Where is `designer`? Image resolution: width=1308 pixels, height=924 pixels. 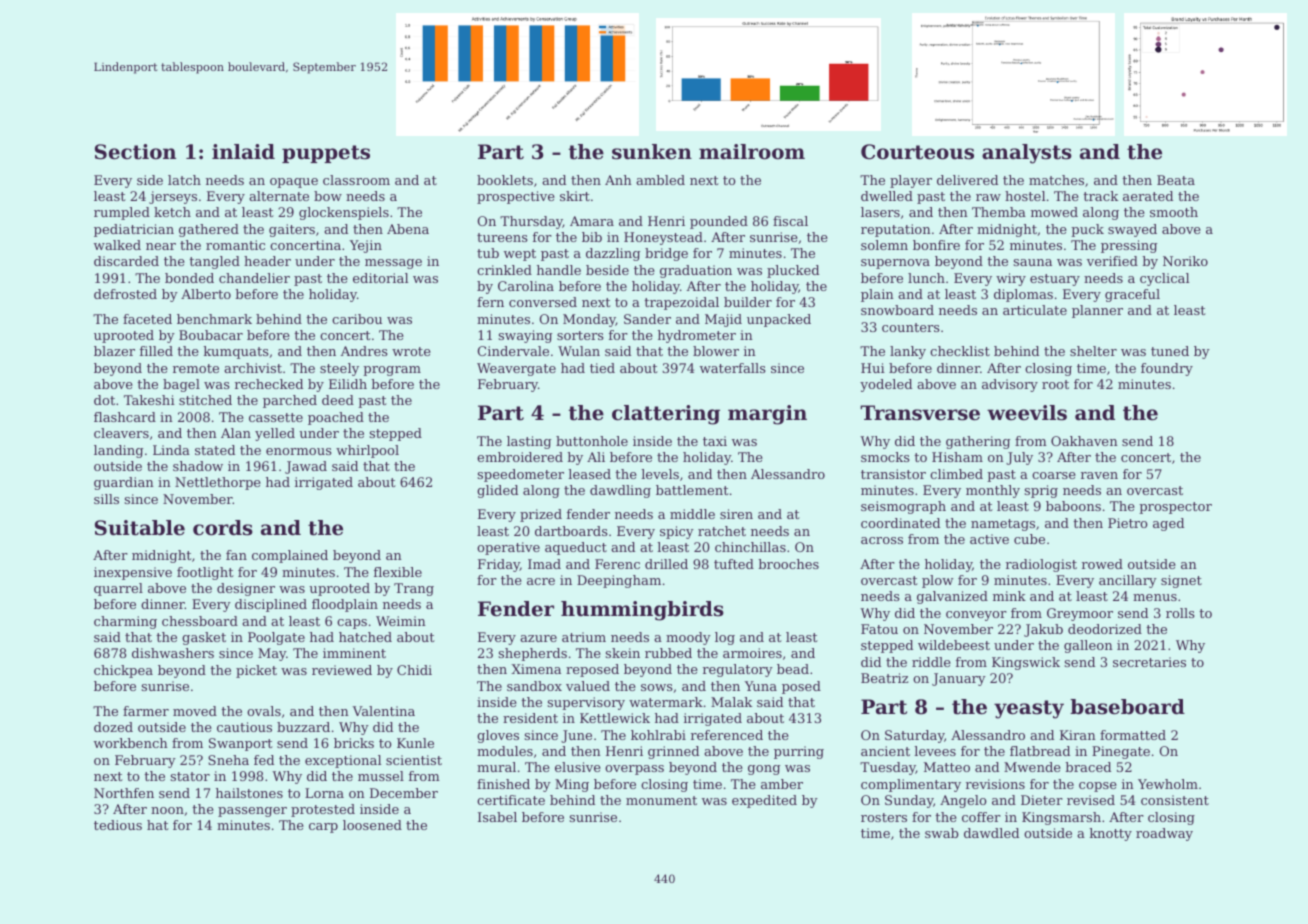
designer is located at coordinates (246, 589).
